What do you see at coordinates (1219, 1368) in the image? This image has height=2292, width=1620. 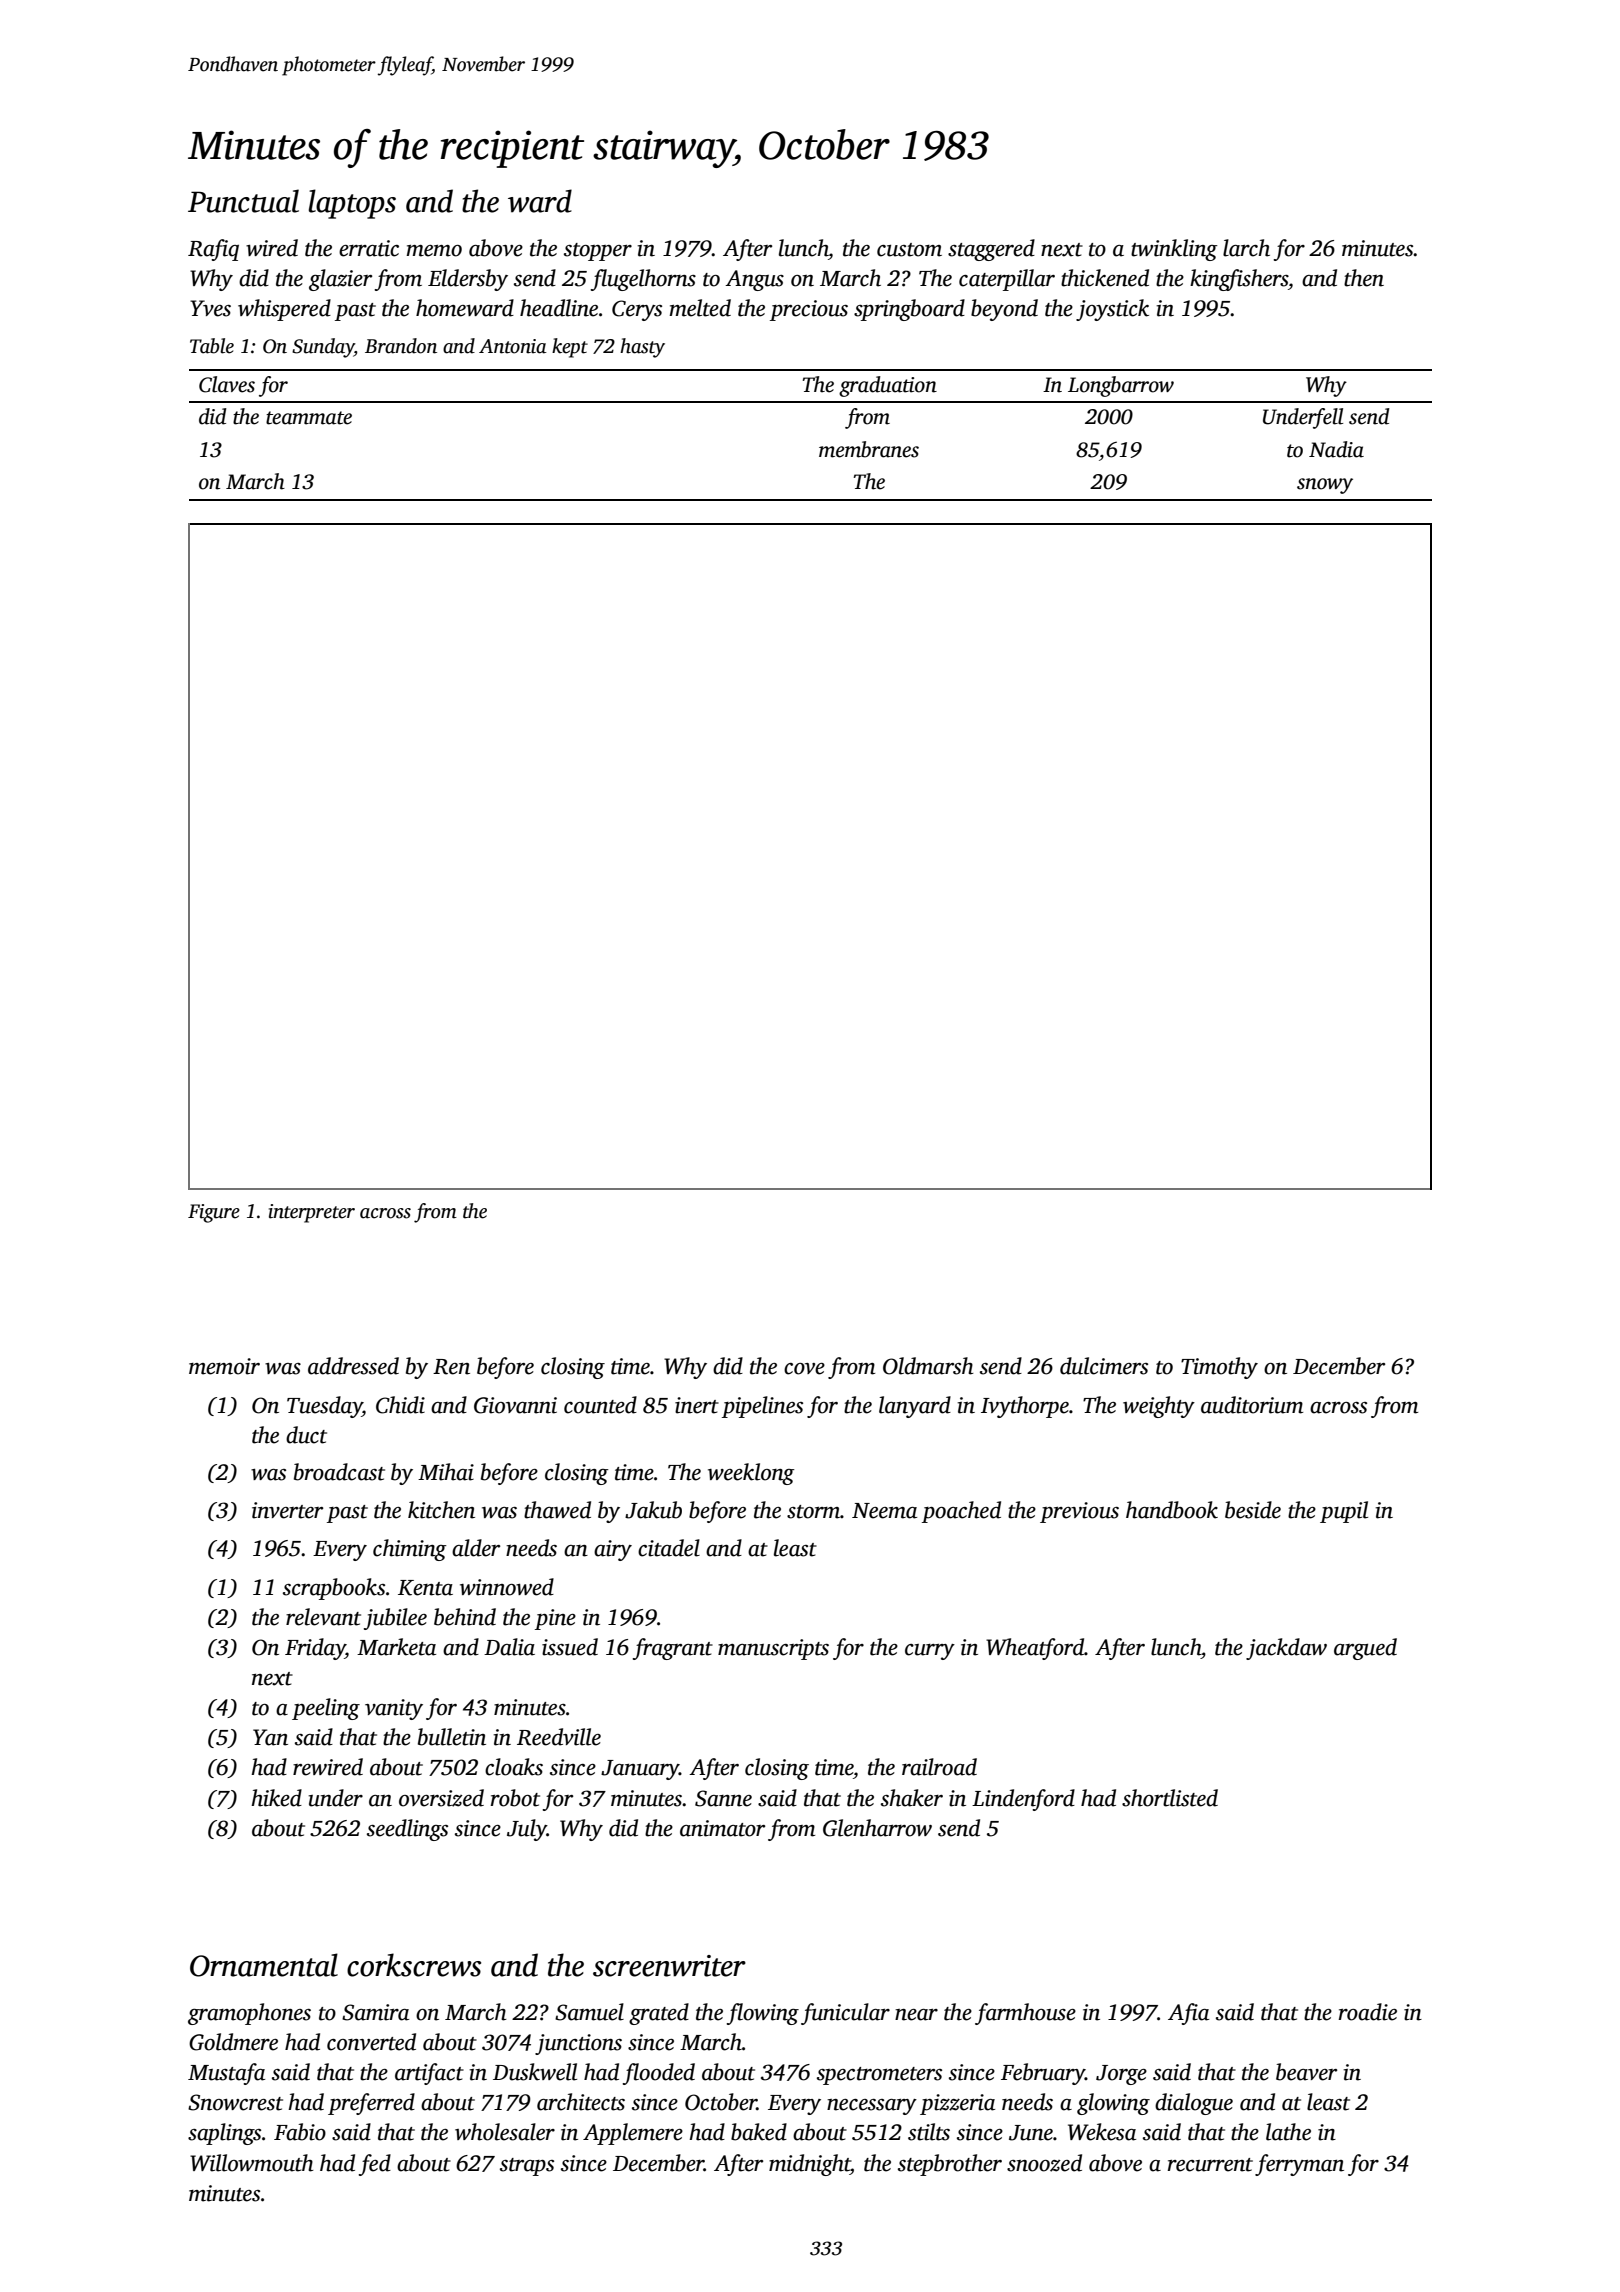 I see `Timothy` at bounding box center [1219, 1368].
